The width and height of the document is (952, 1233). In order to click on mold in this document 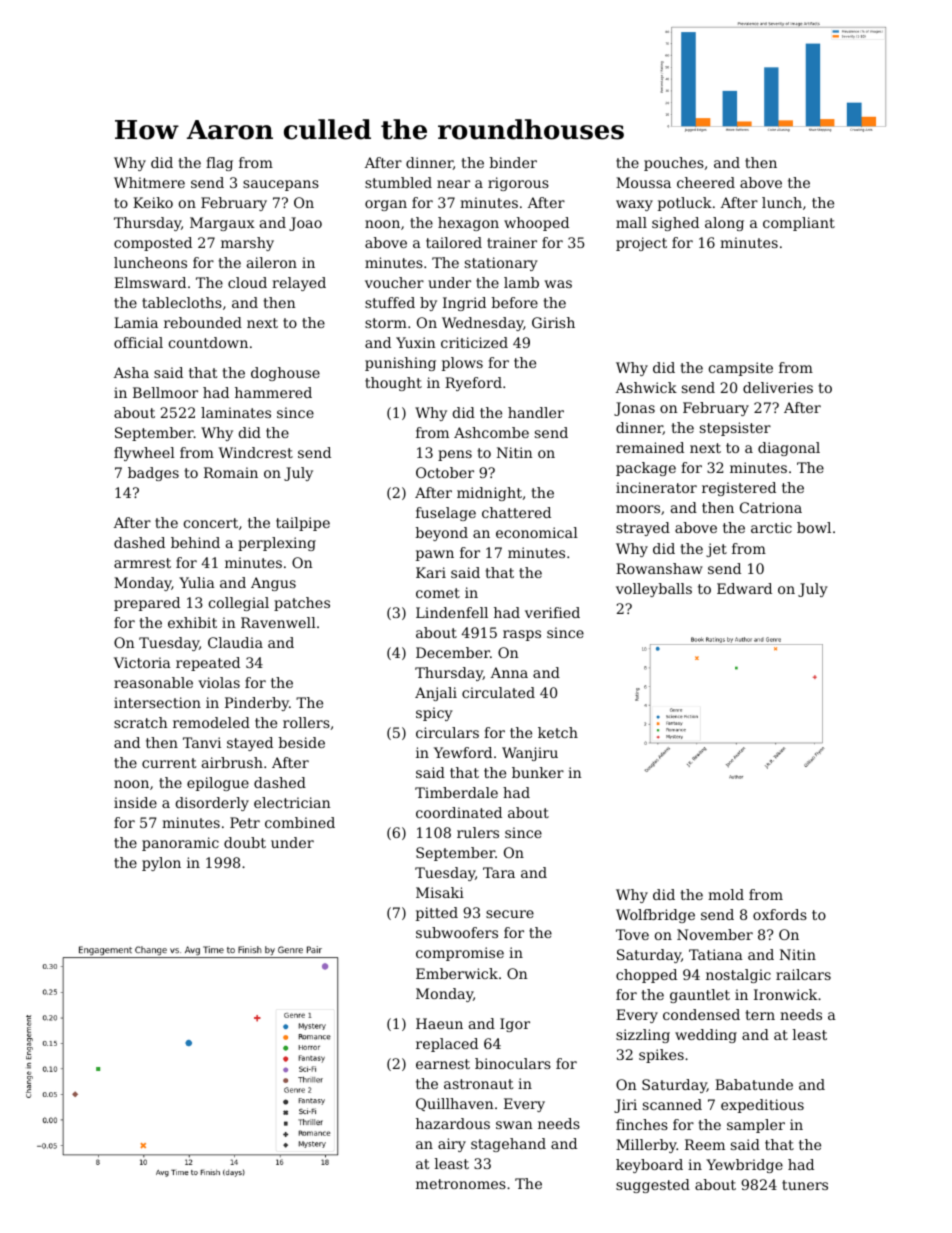, I will do `click(726, 894)`.
